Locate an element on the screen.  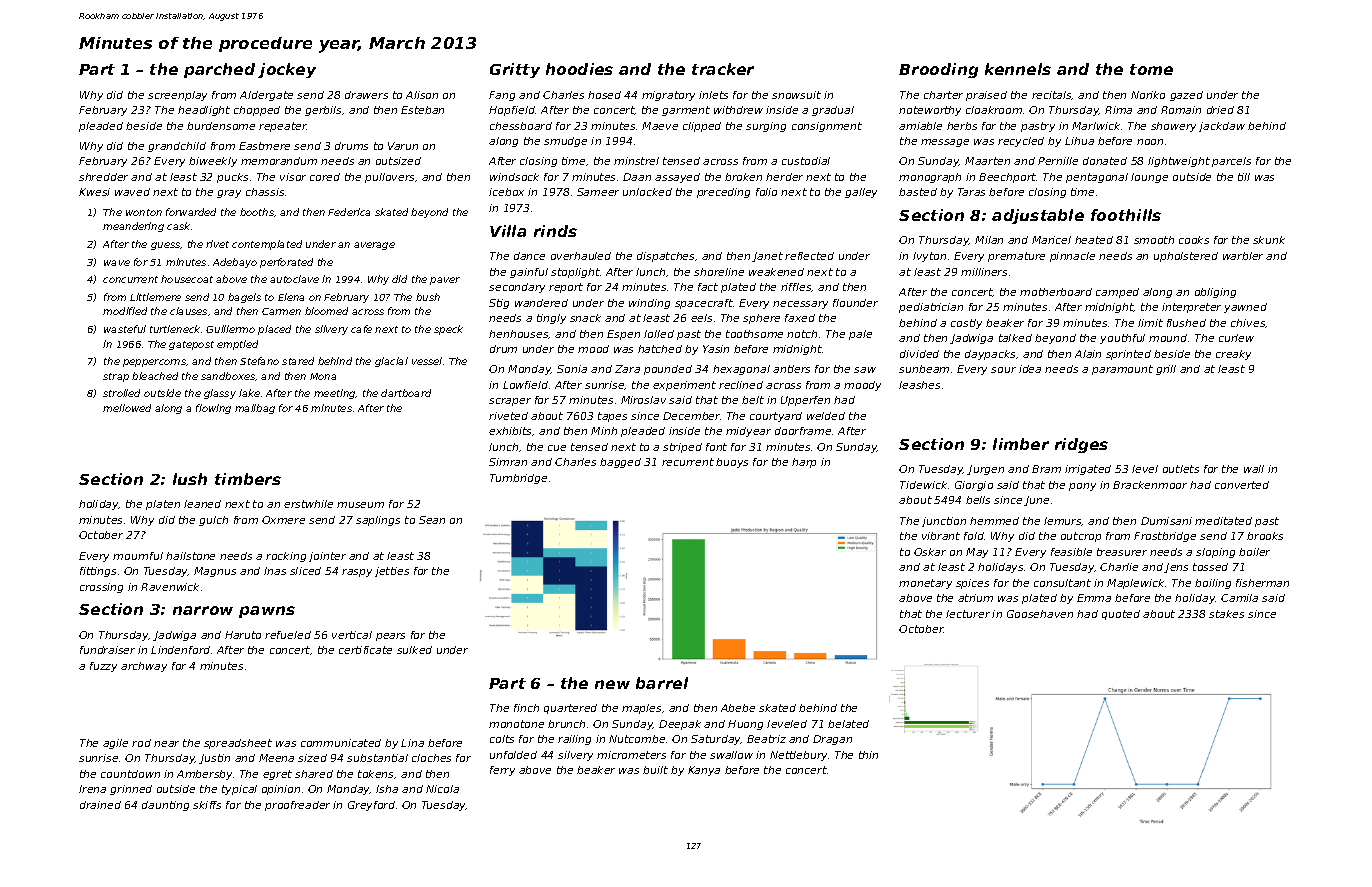
tracker is located at coordinates (723, 69).
